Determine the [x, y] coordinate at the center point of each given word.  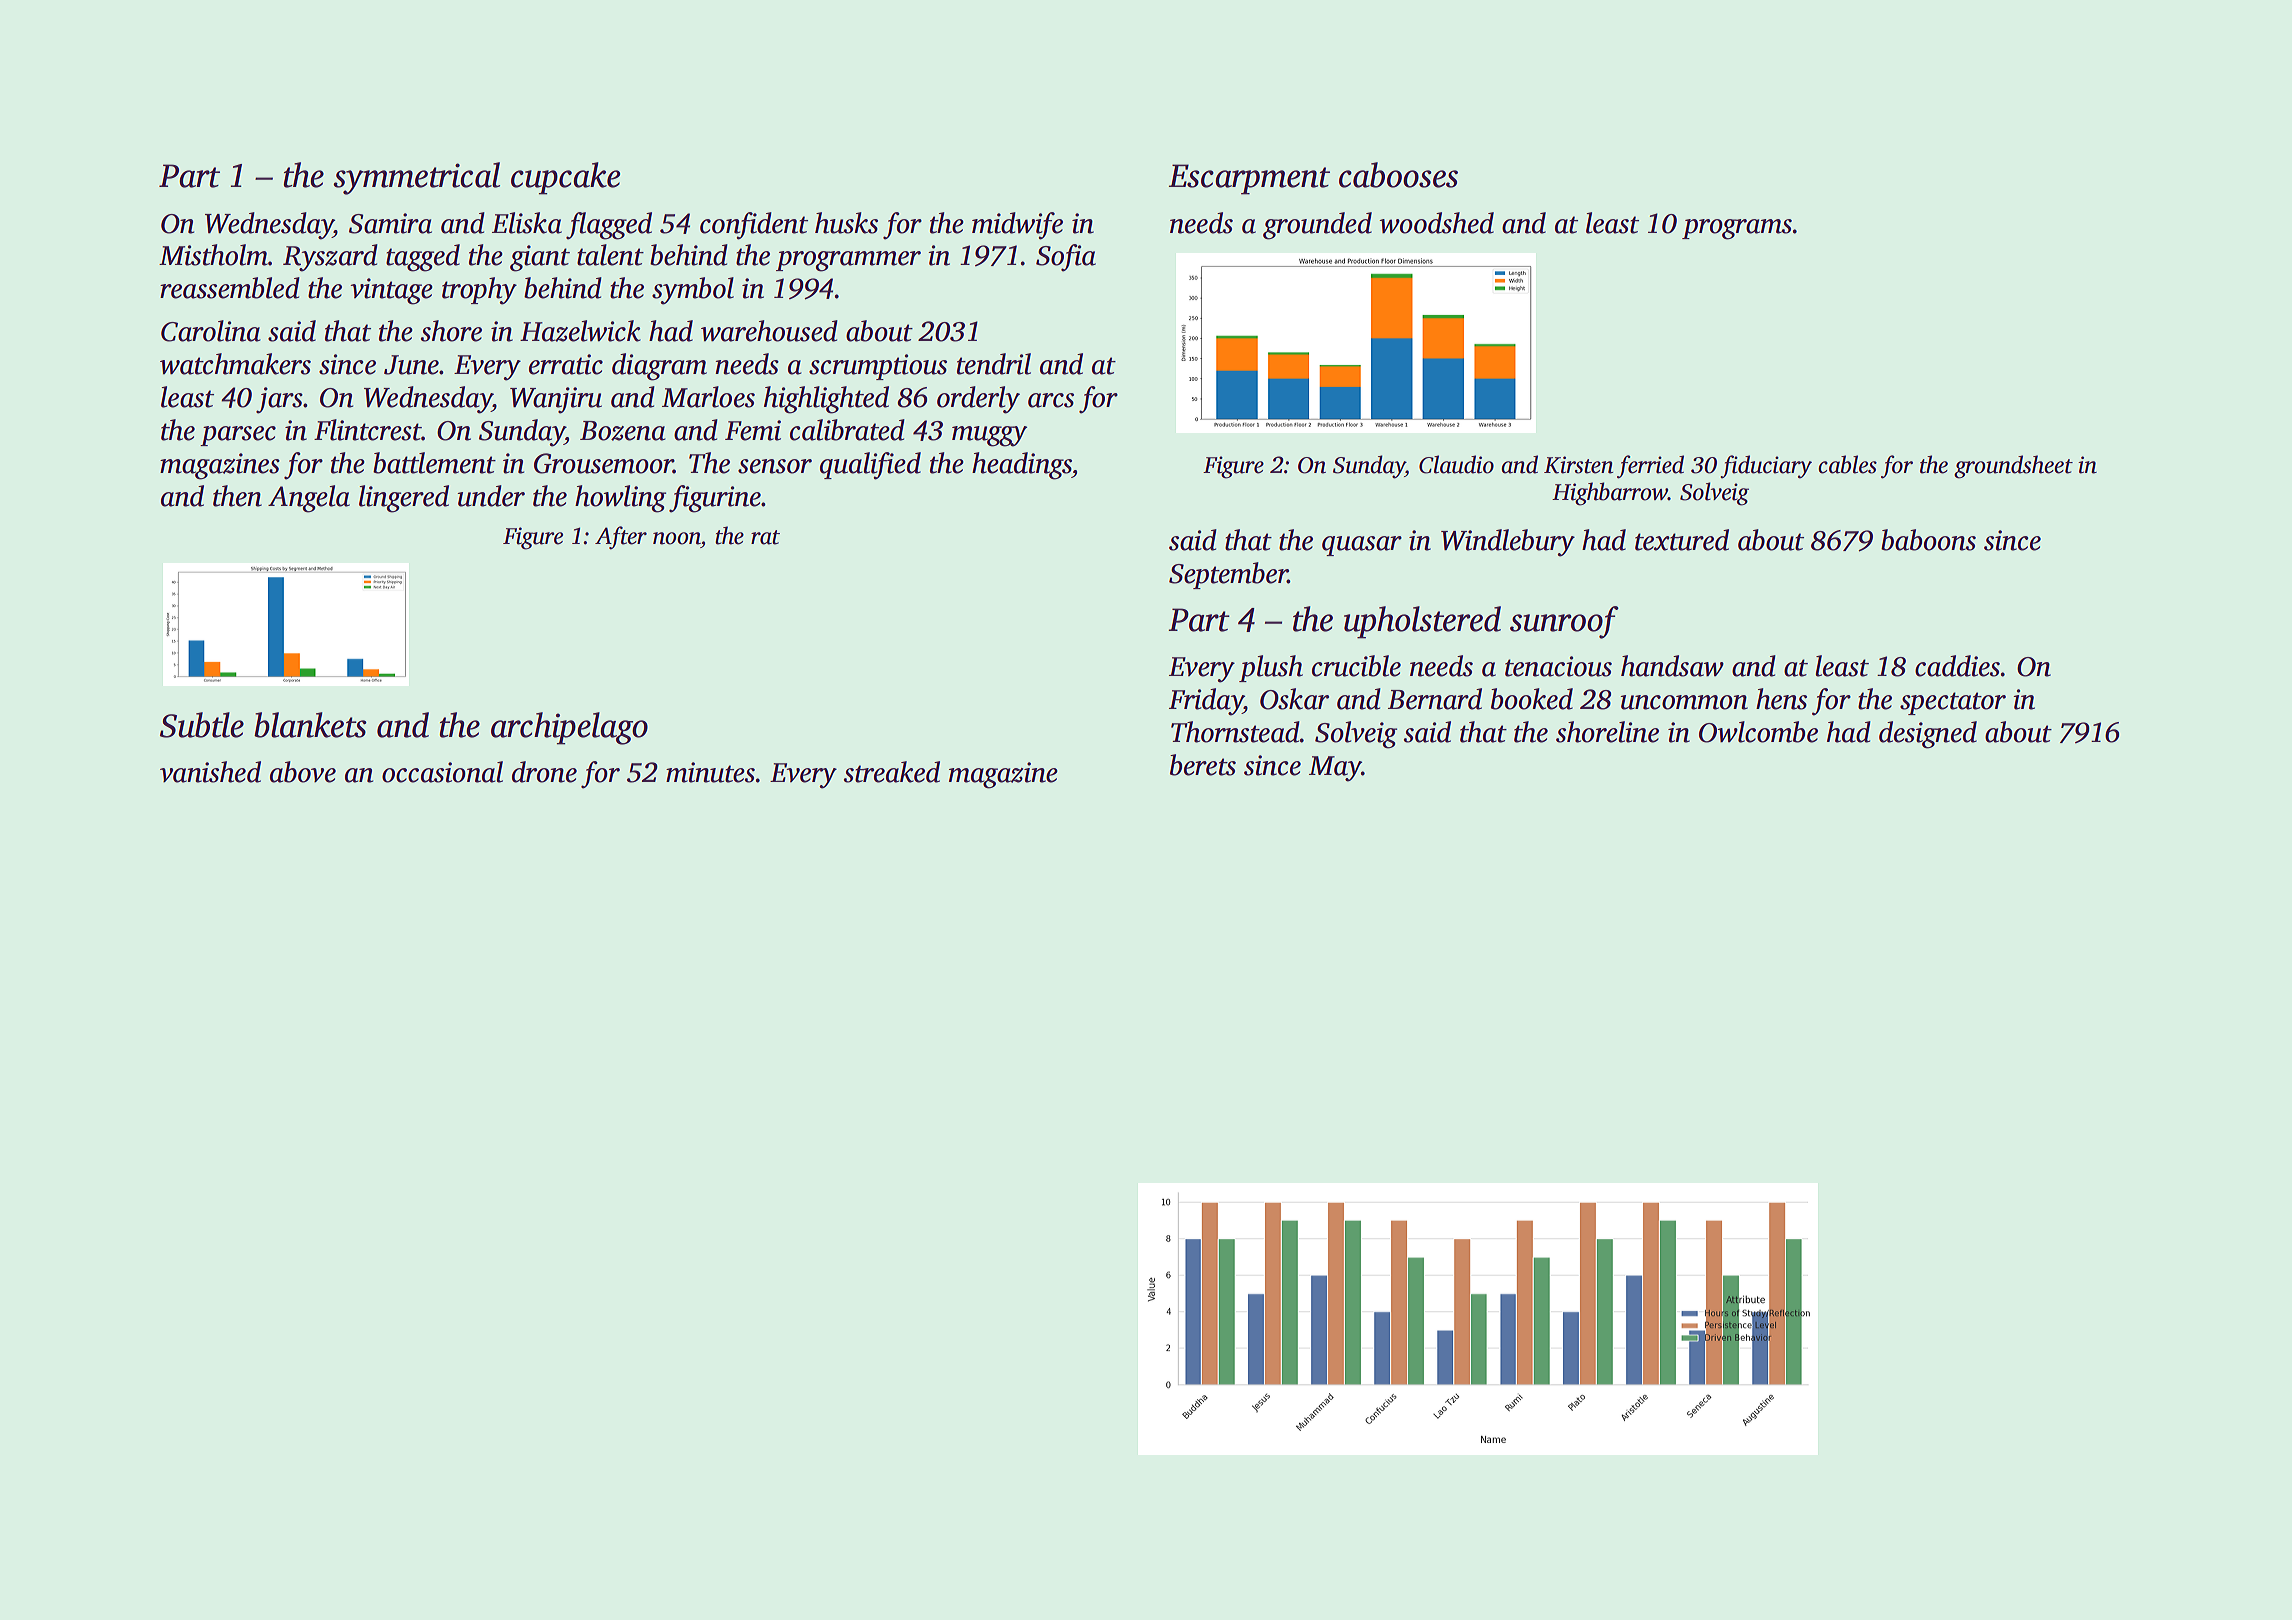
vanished [210, 772]
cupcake [565, 178]
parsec [238, 436]
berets [1203, 765]
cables [1847, 464]
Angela [309, 499]
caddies [1957, 666]
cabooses [1398, 175]
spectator [1953, 703]
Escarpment [1249, 179]
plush [1271, 668]
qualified [870, 466]
